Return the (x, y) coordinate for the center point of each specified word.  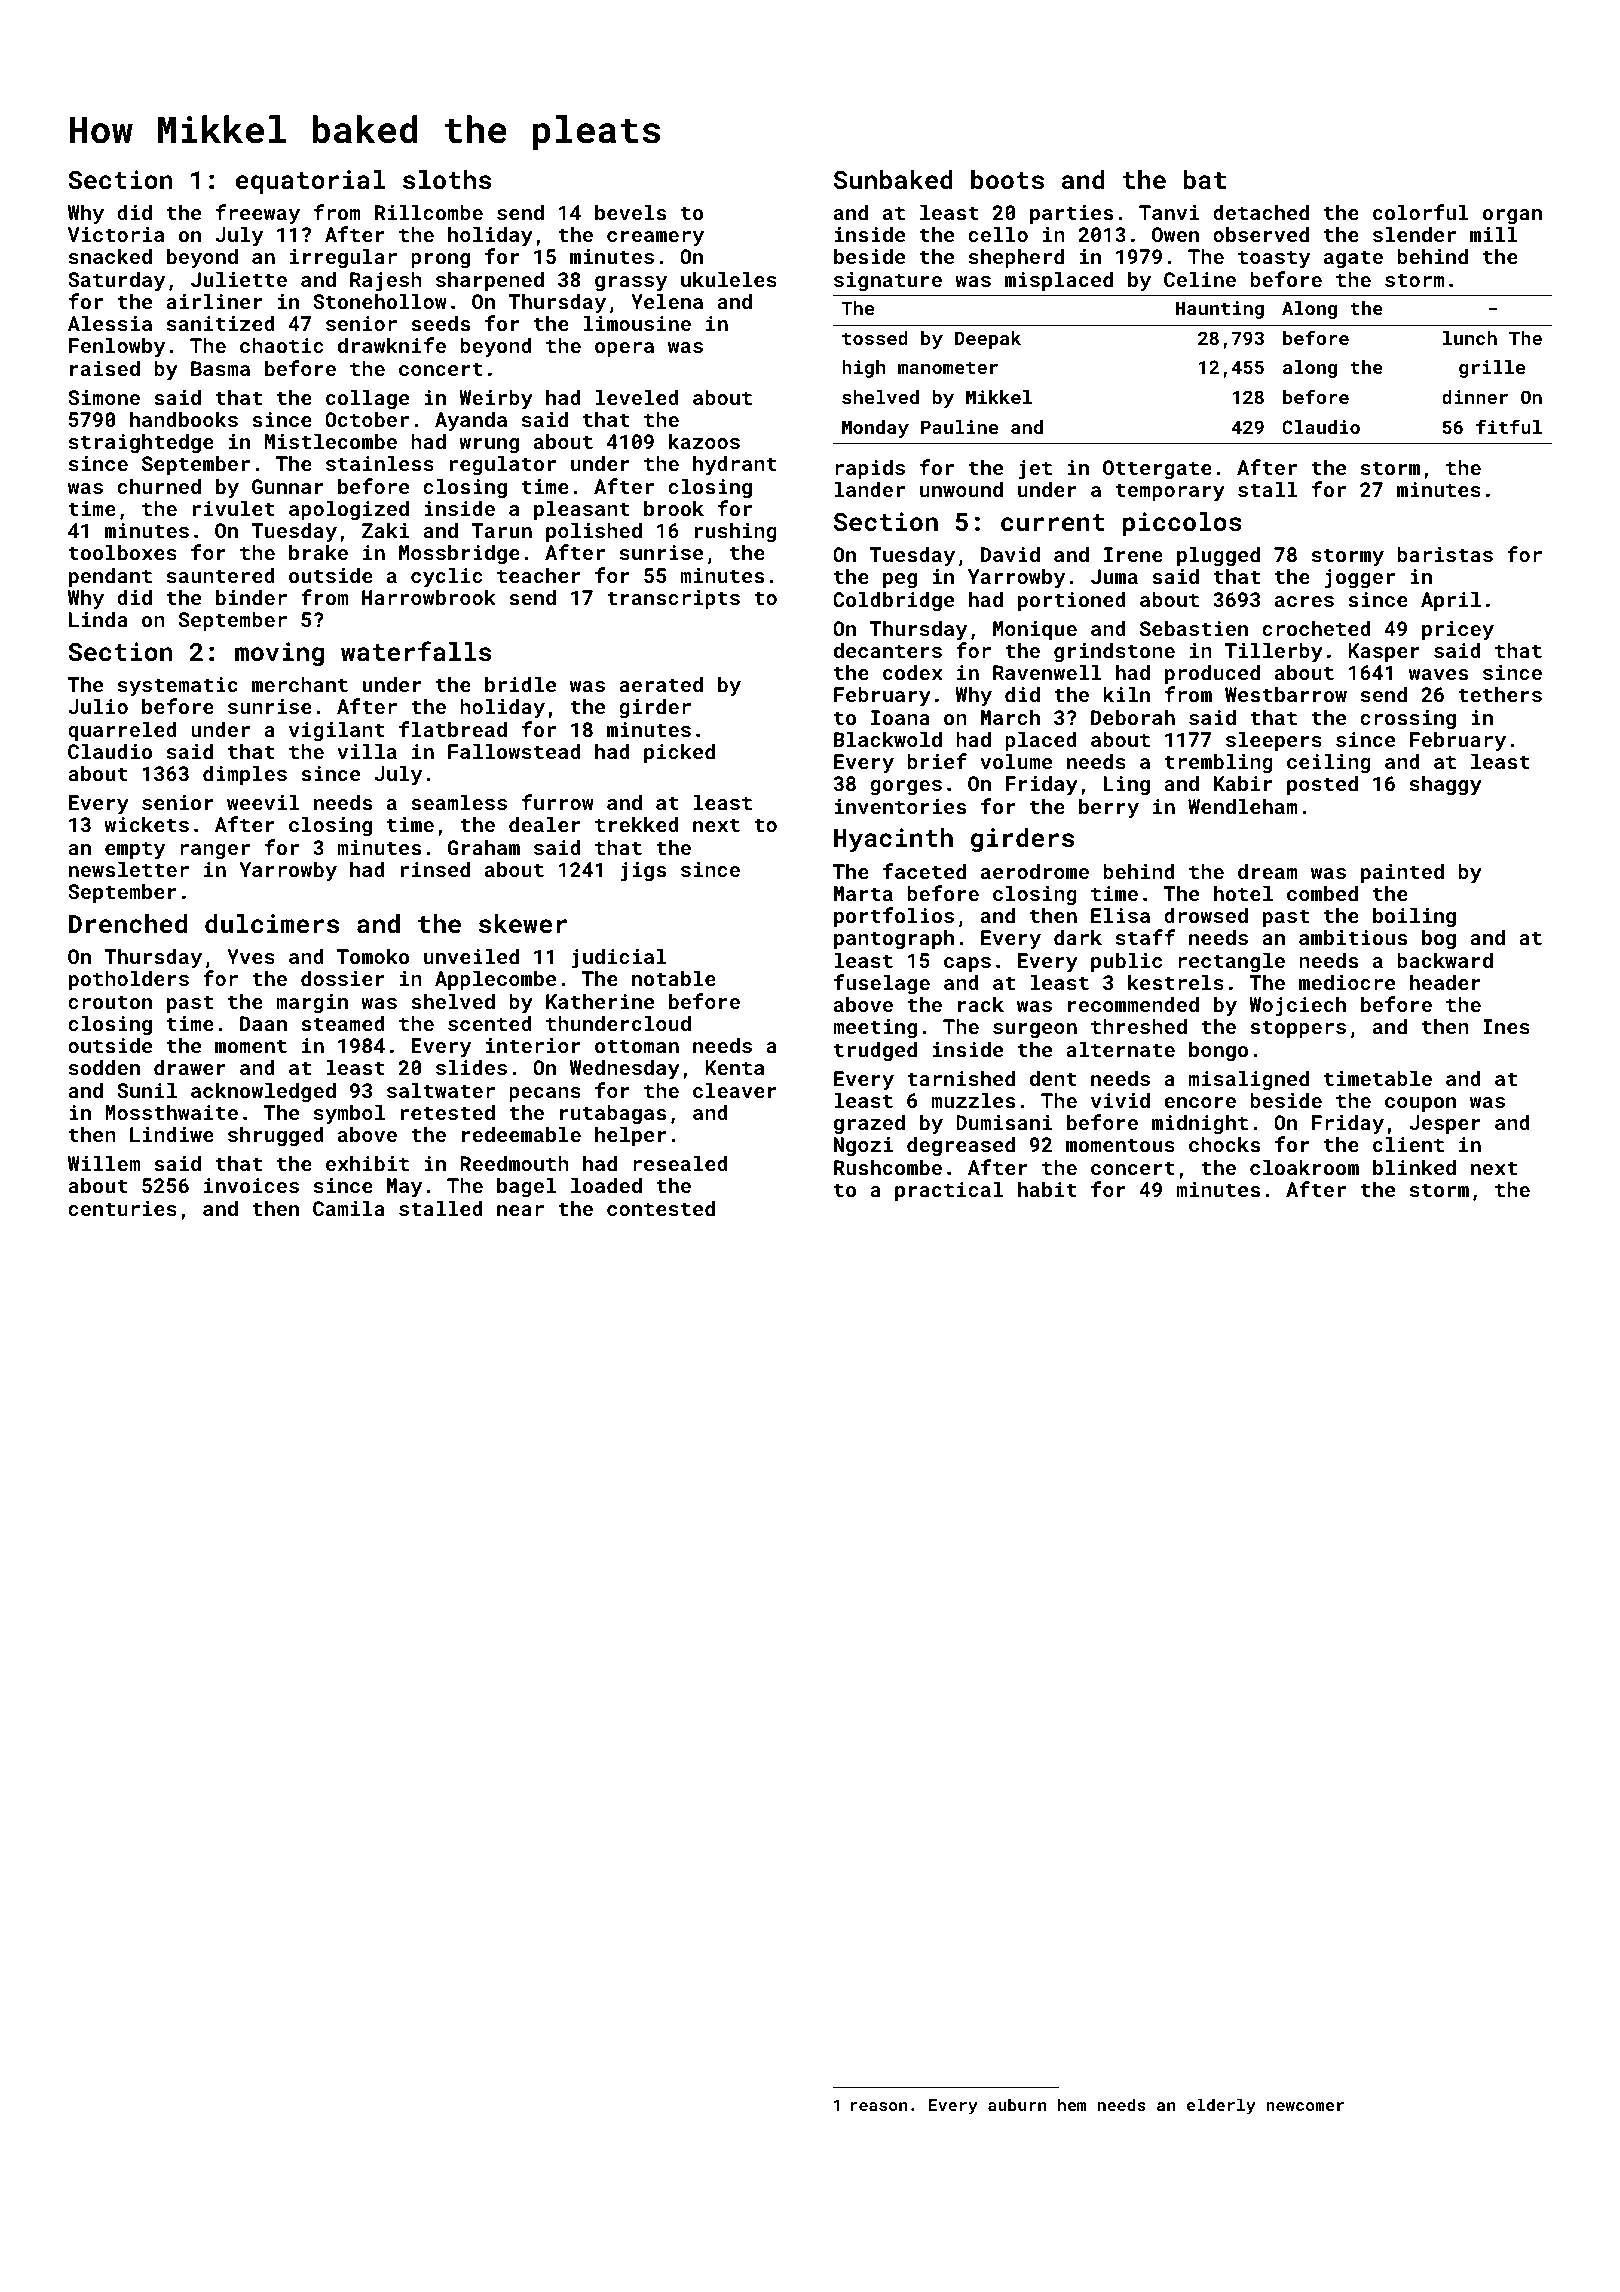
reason (879, 2106)
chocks (1224, 1144)
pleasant (582, 510)
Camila (349, 1208)
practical (949, 1191)
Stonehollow (380, 301)
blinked (1414, 1167)
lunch (1470, 338)
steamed (343, 1023)
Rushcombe (888, 1167)
